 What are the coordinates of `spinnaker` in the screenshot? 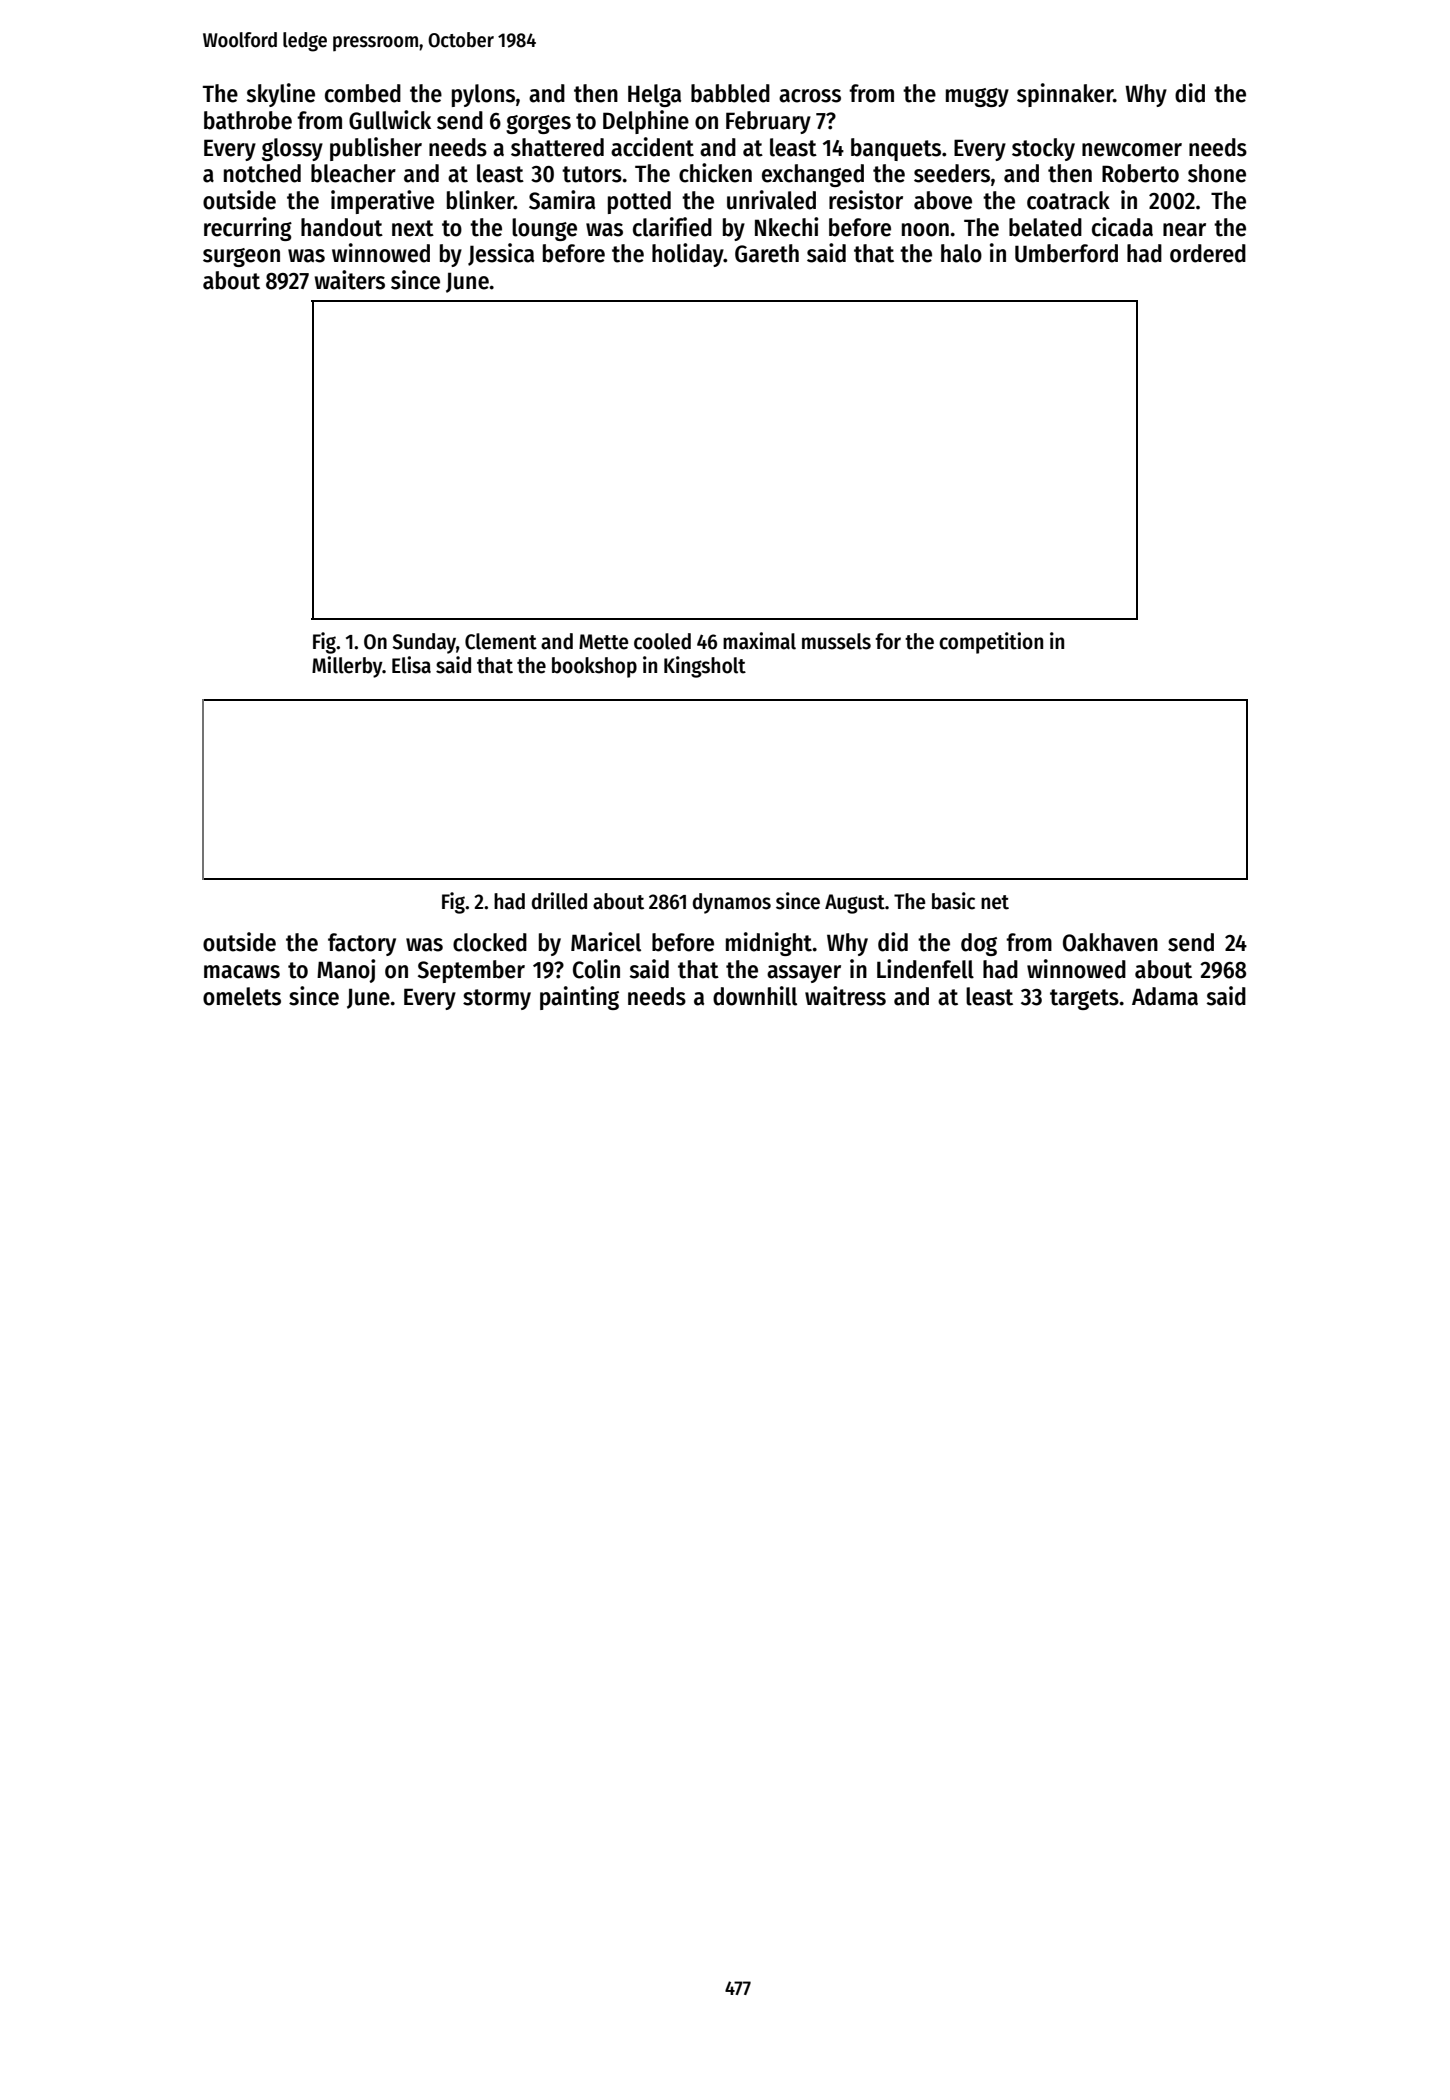 It's located at (1065, 95).
